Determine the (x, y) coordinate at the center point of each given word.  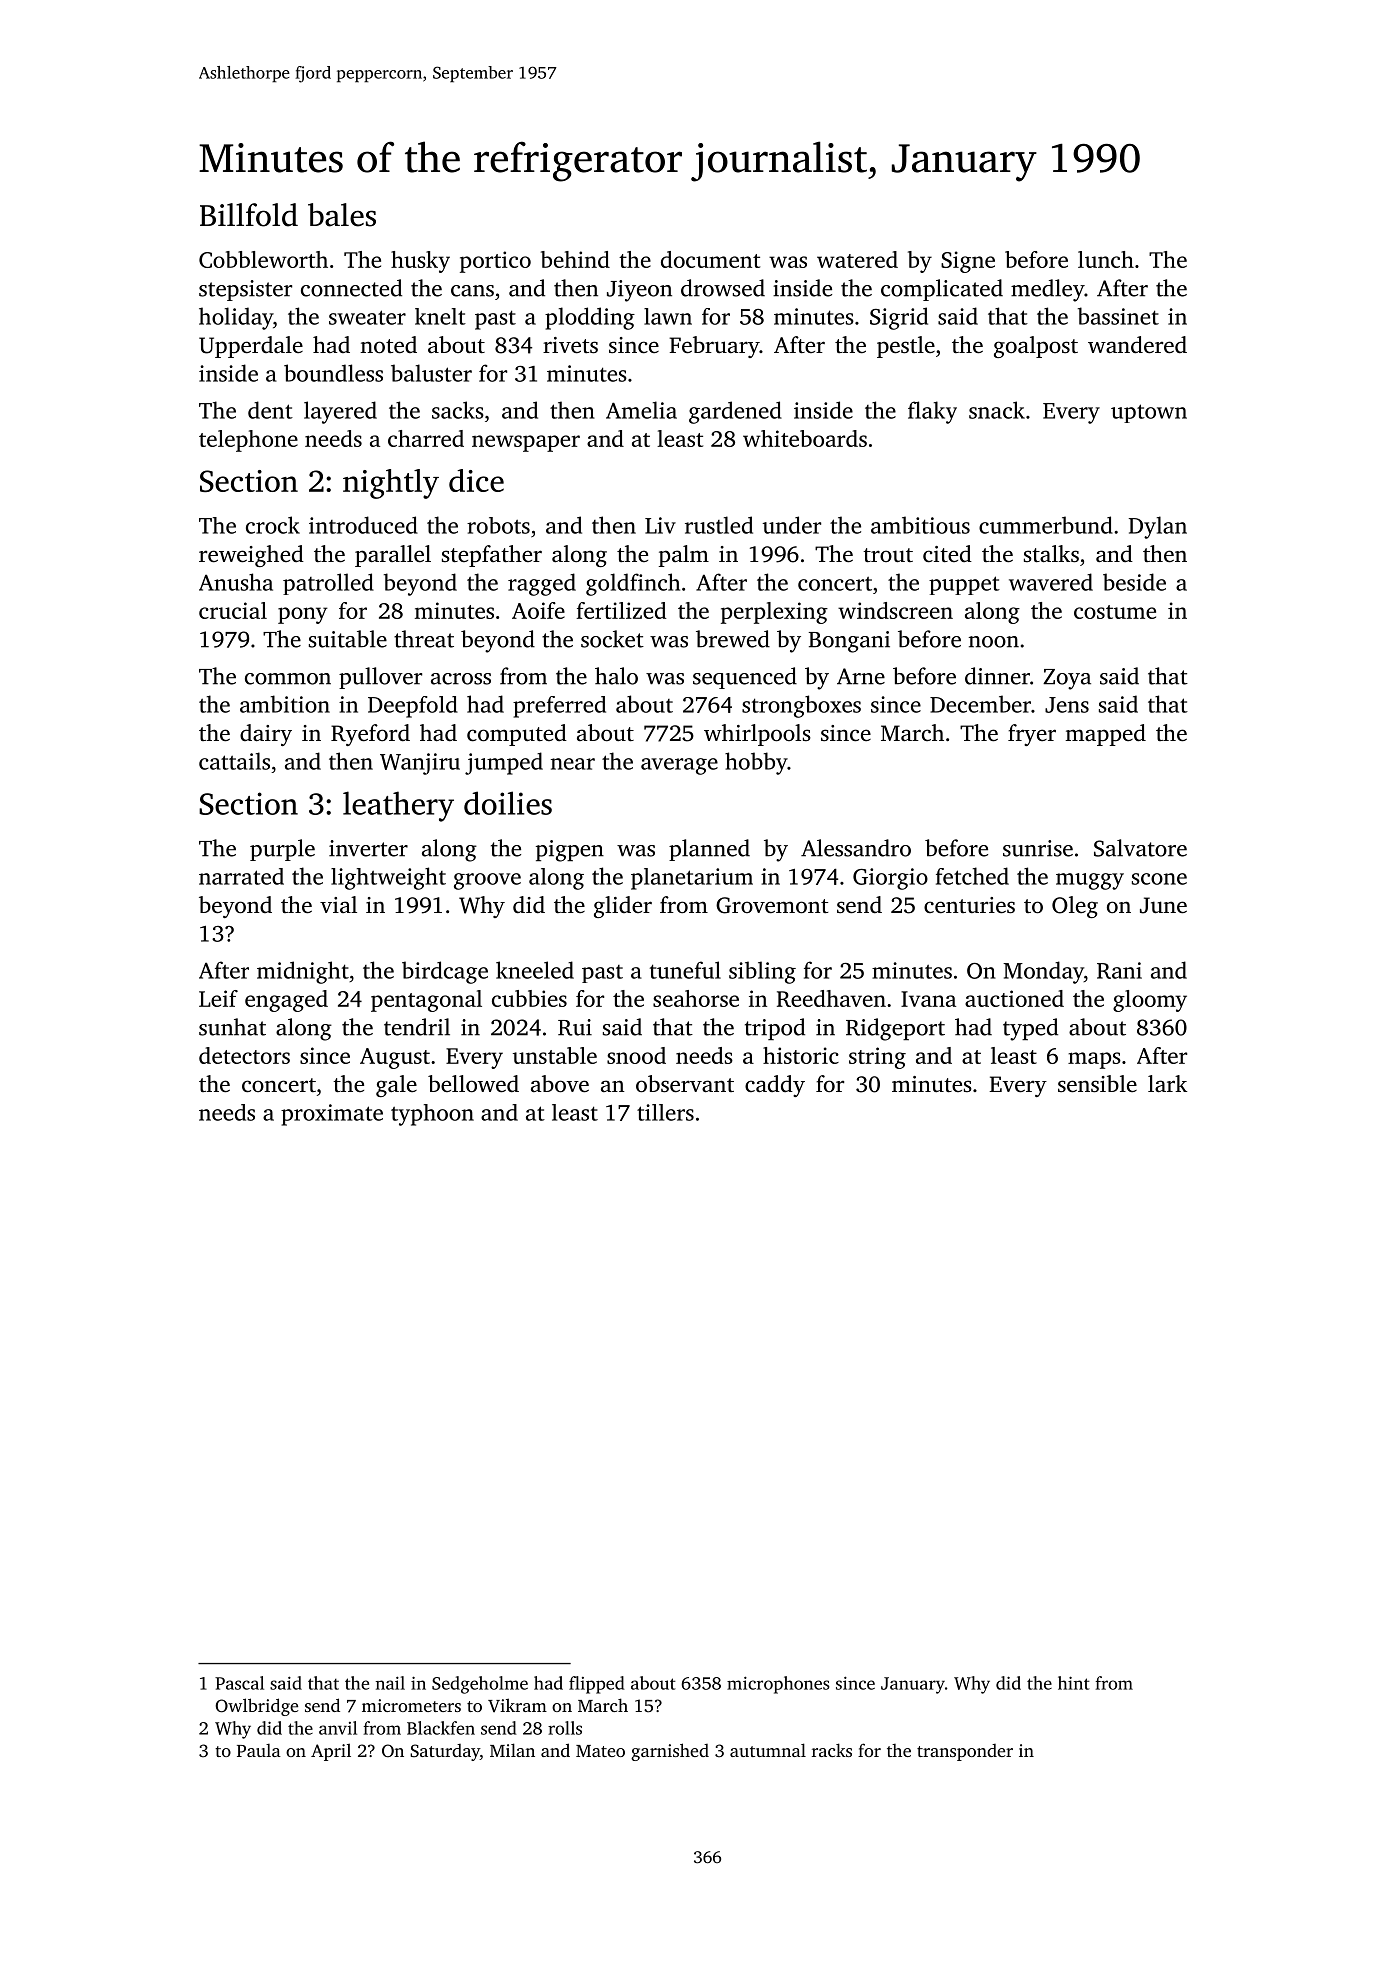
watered (857, 259)
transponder (965, 1752)
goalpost (1036, 347)
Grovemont (772, 905)
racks (832, 1750)
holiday (236, 318)
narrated (241, 876)
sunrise (1038, 848)
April (331, 1752)
